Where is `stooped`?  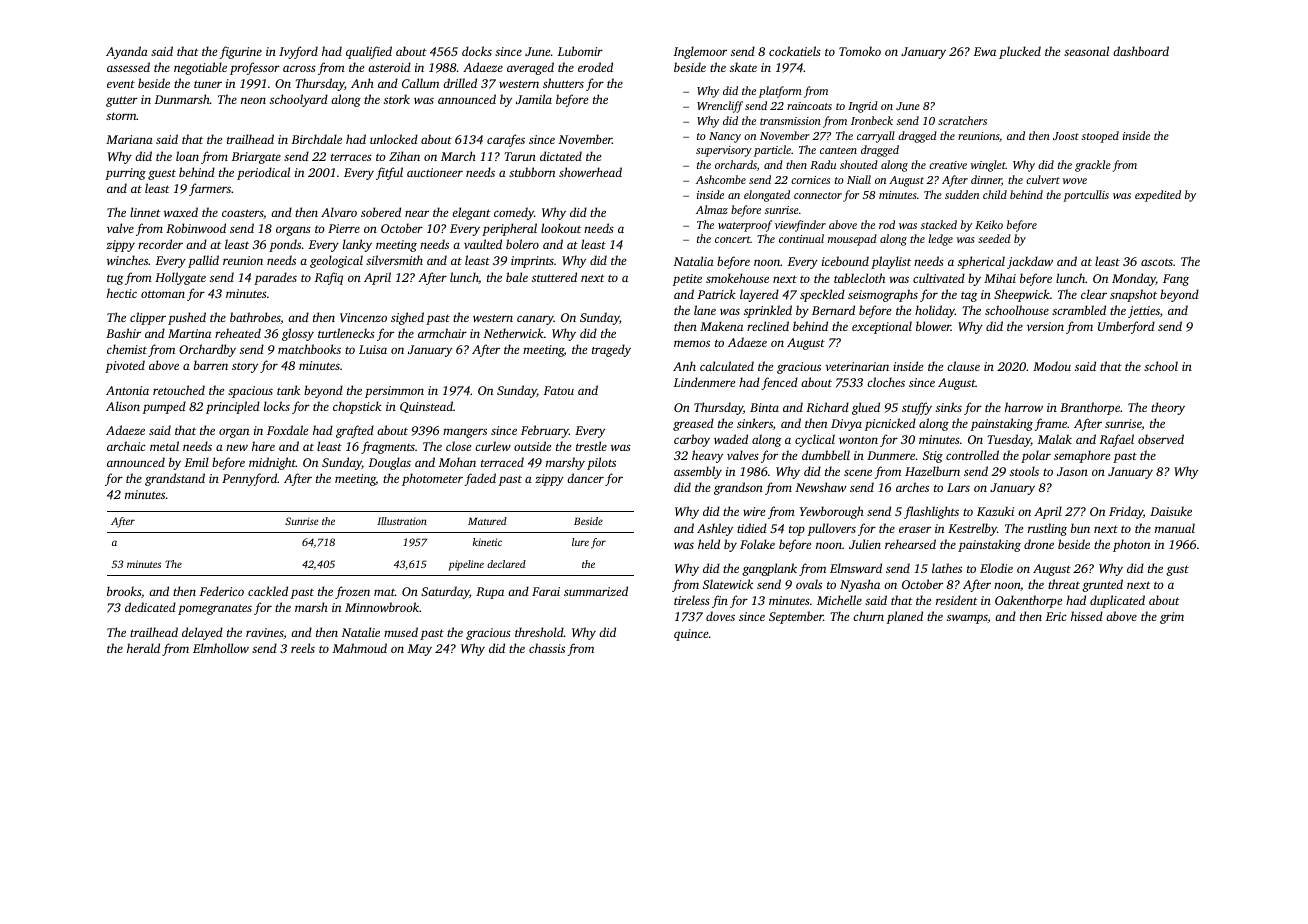 stooped is located at coordinates (1100, 137).
